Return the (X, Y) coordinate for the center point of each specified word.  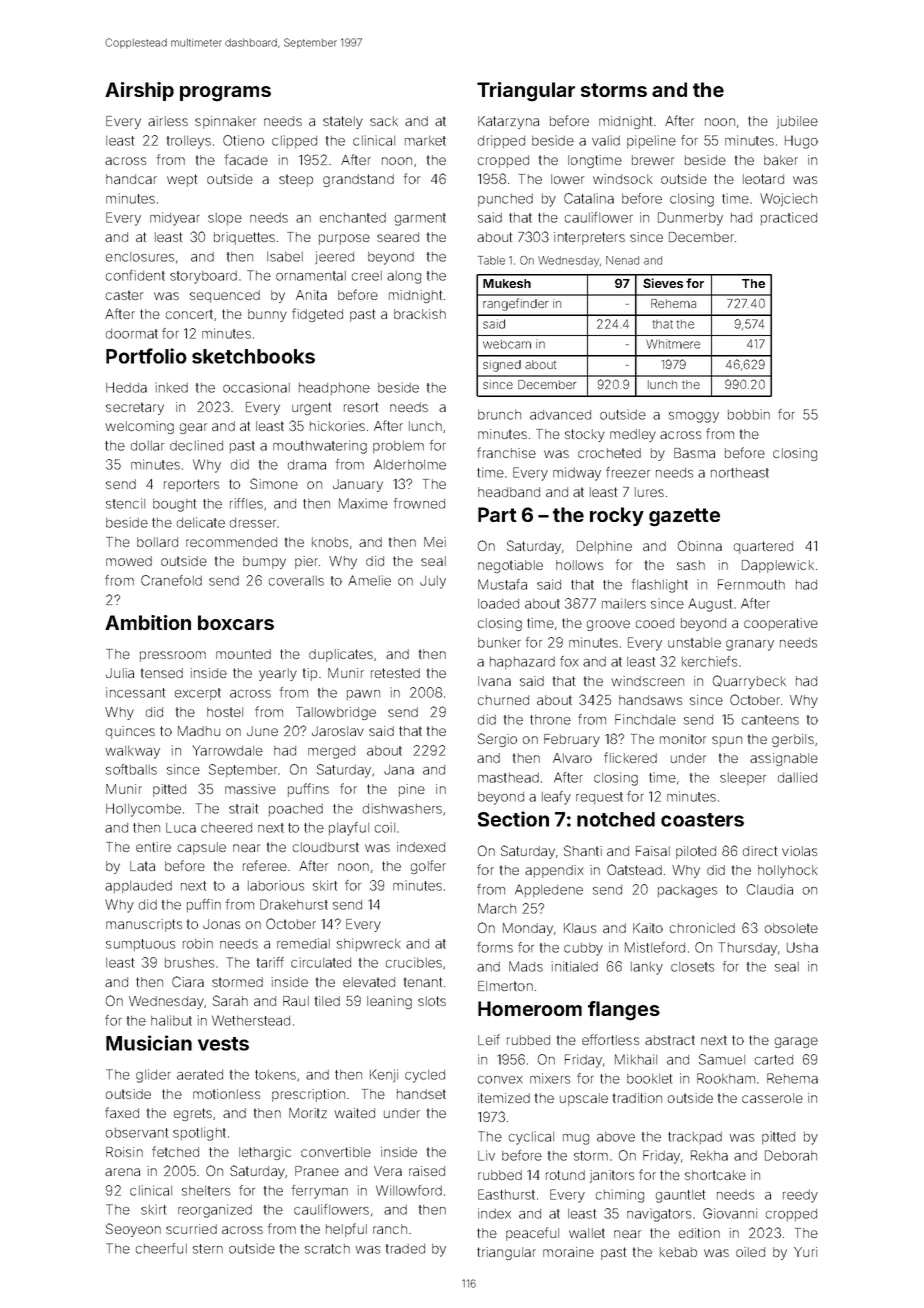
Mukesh (507, 283)
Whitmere (673, 344)
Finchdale (645, 719)
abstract (670, 1040)
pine (412, 790)
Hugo (801, 142)
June (262, 731)
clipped (294, 141)
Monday (528, 929)
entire (153, 847)
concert (189, 314)
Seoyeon (133, 1230)
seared (398, 237)
